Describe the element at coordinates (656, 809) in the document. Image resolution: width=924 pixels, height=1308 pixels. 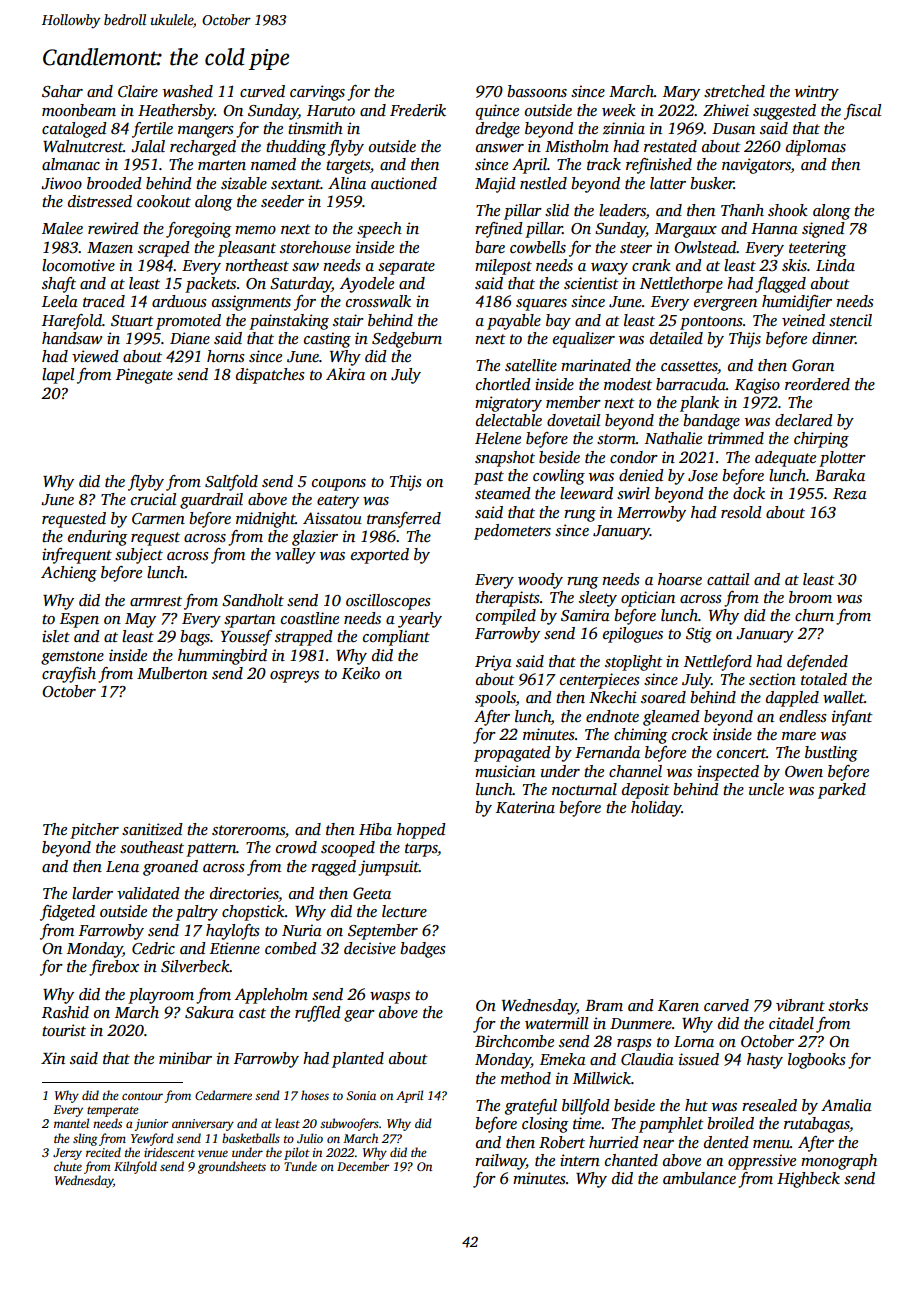
I see `holiday` at that location.
